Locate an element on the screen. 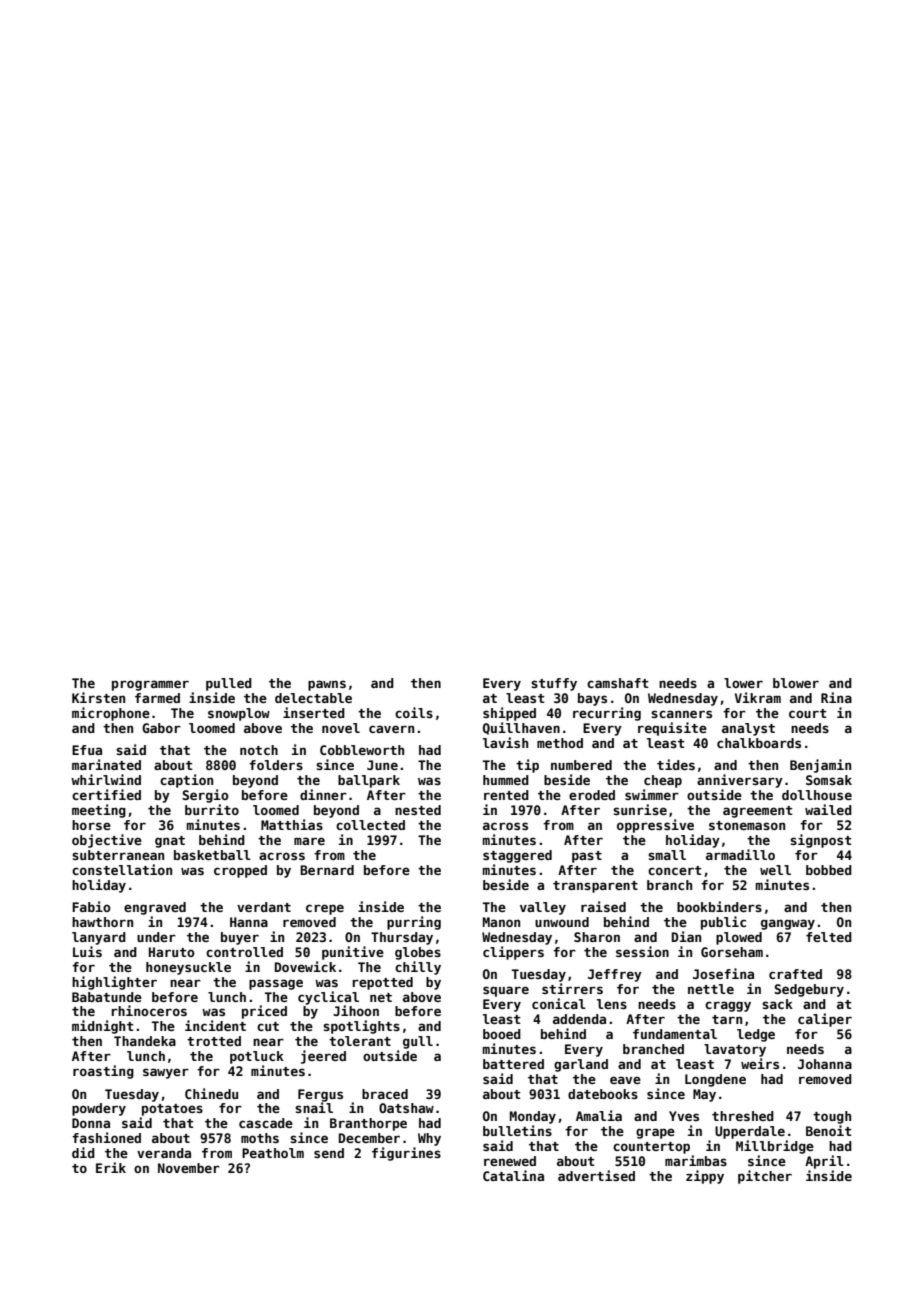  Erik is located at coordinates (111, 1167).
